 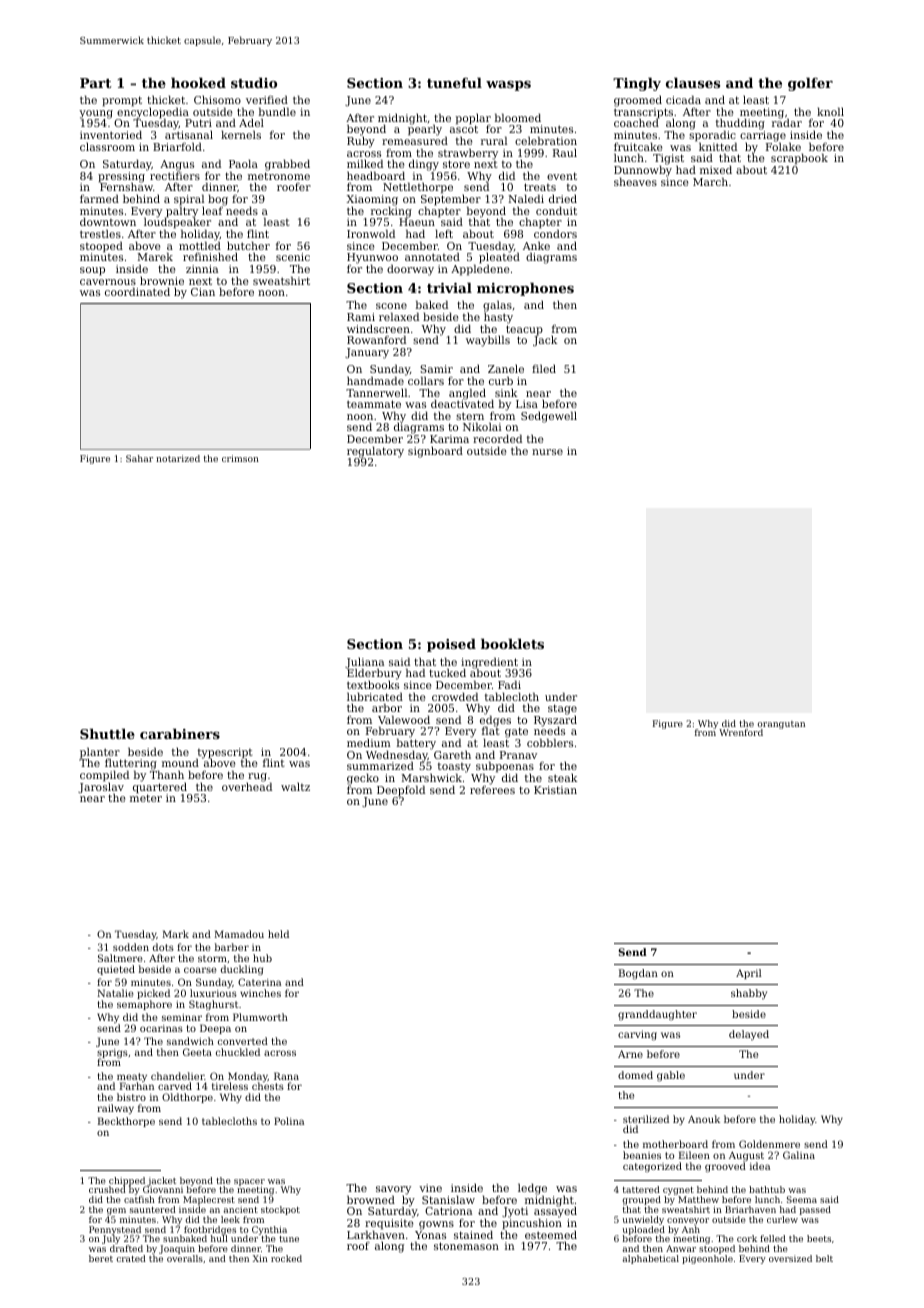 I want to click on hooked, so click(x=198, y=82).
